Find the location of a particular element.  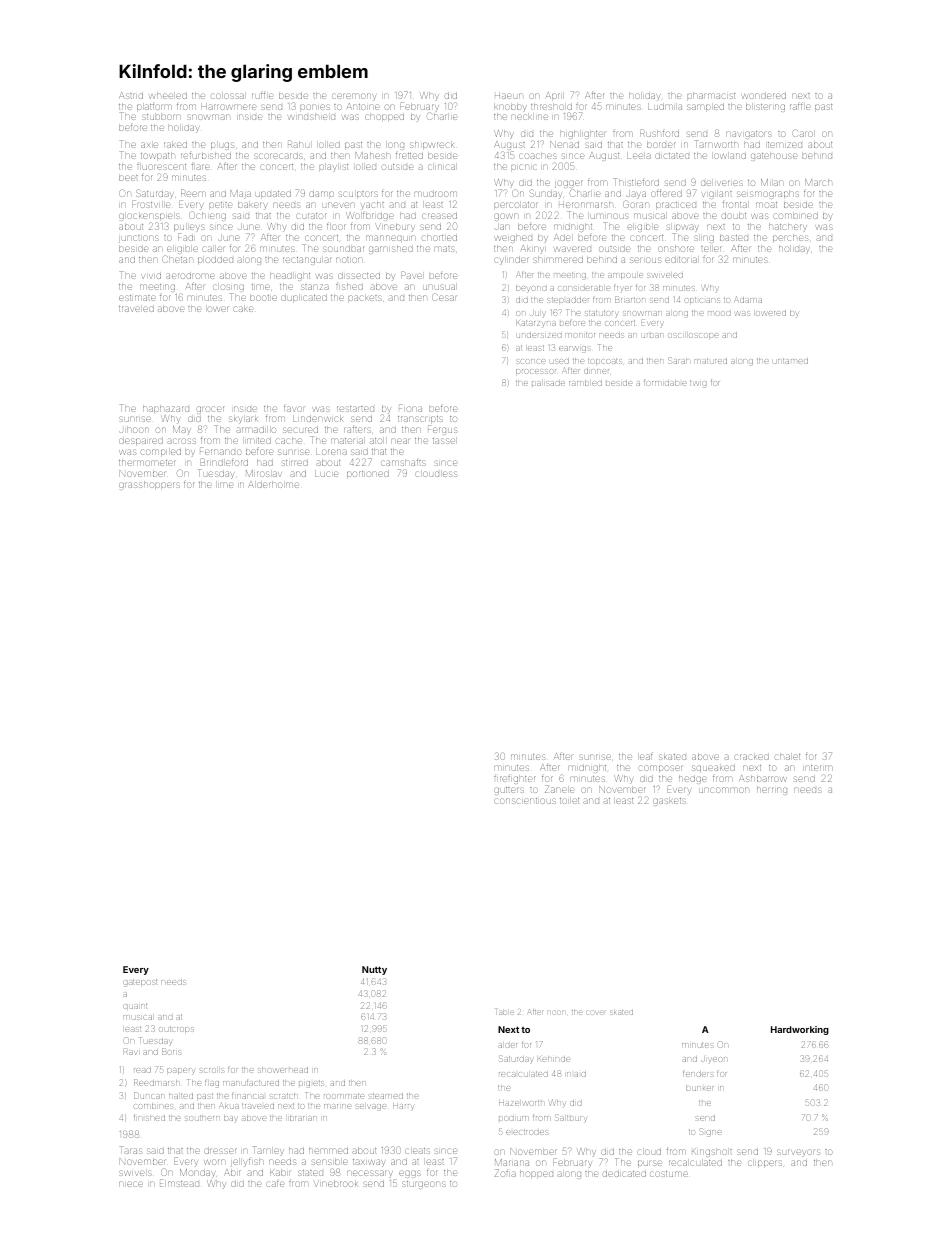

Lucie is located at coordinates (326, 474).
